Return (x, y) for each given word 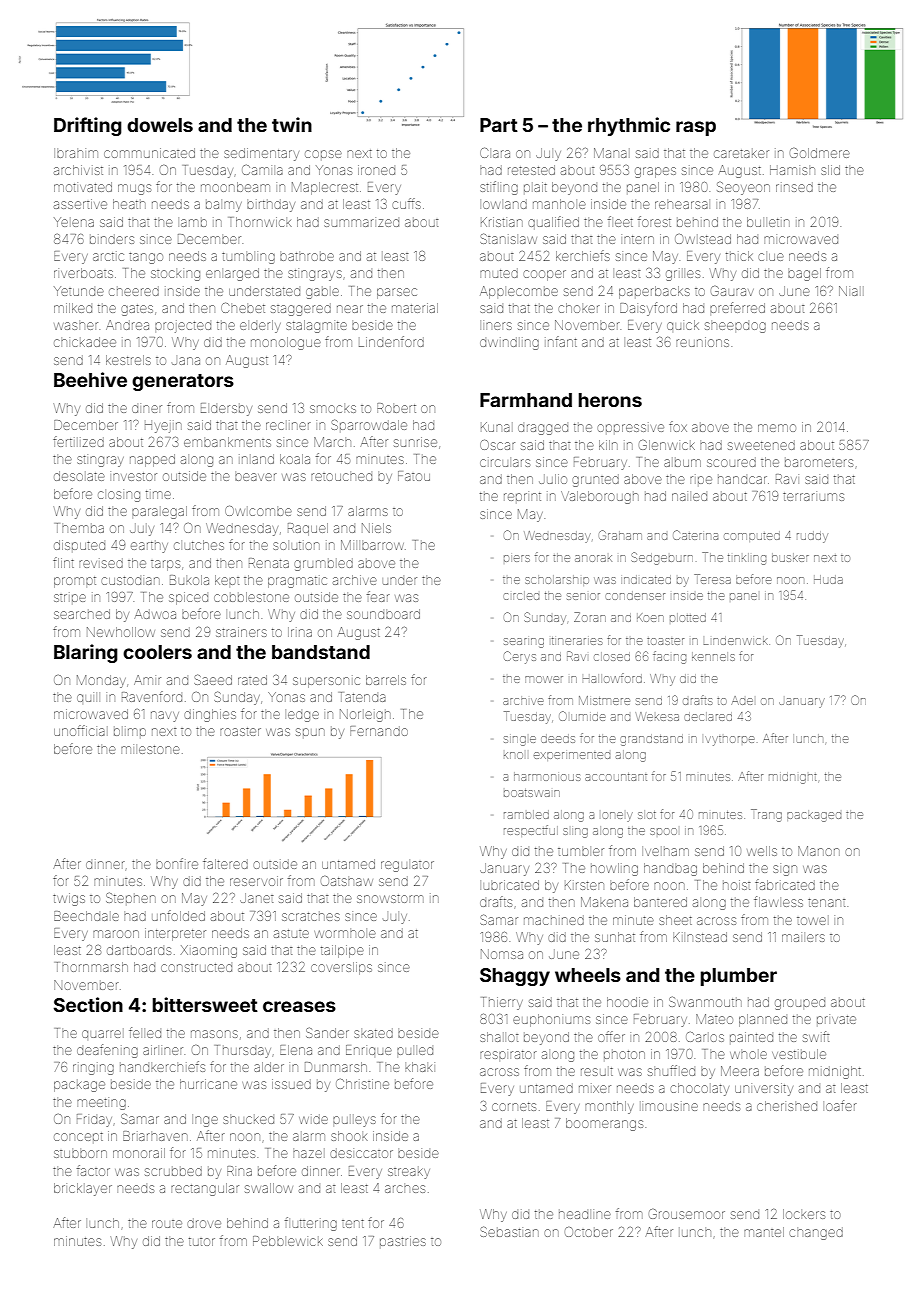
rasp (696, 128)
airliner (163, 1050)
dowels (160, 125)
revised (101, 563)
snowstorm (390, 898)
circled (521, 595)
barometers (819, 463)
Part (499, 125)
